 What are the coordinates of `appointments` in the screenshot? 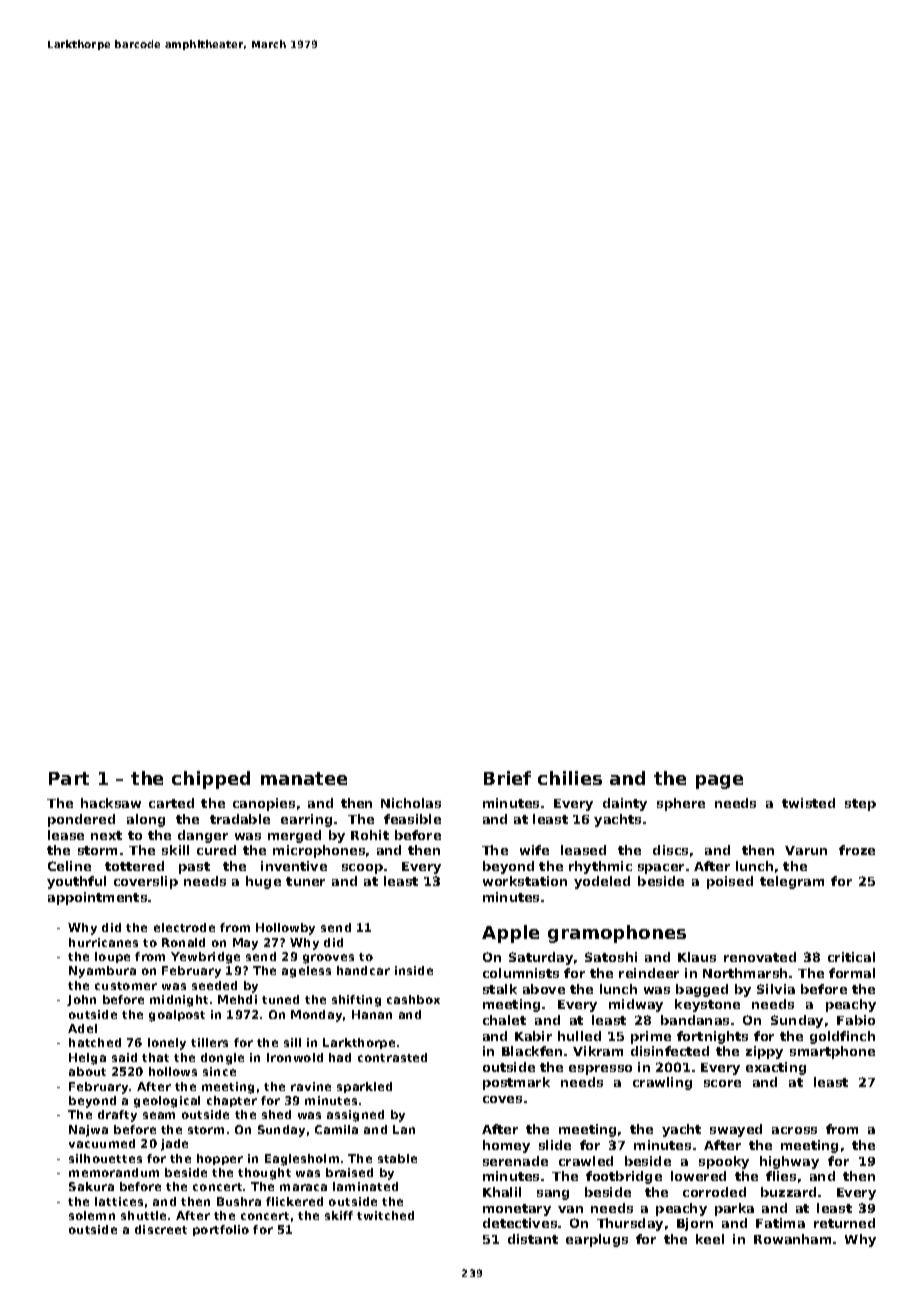 It's located at (97, 898).
